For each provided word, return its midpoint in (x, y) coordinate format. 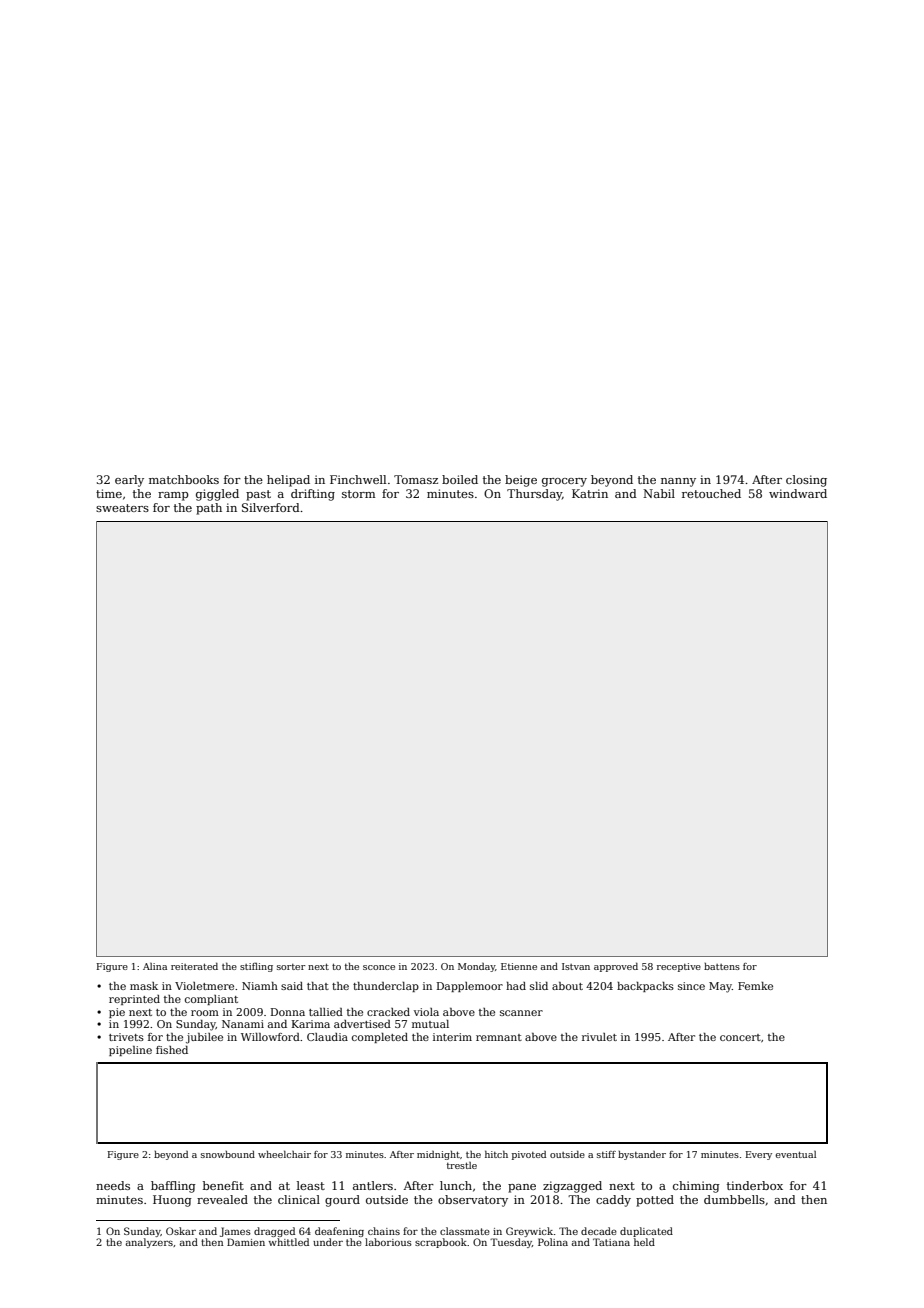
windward (798, 493)
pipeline (130, 1051)
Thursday (534, 495)
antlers (373, 1185)
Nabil (659, 493)
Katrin (590, 493)
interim (452, 1037)
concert (740, 1037)
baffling (173, 1187)
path (209, 509)
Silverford (271, 507)
